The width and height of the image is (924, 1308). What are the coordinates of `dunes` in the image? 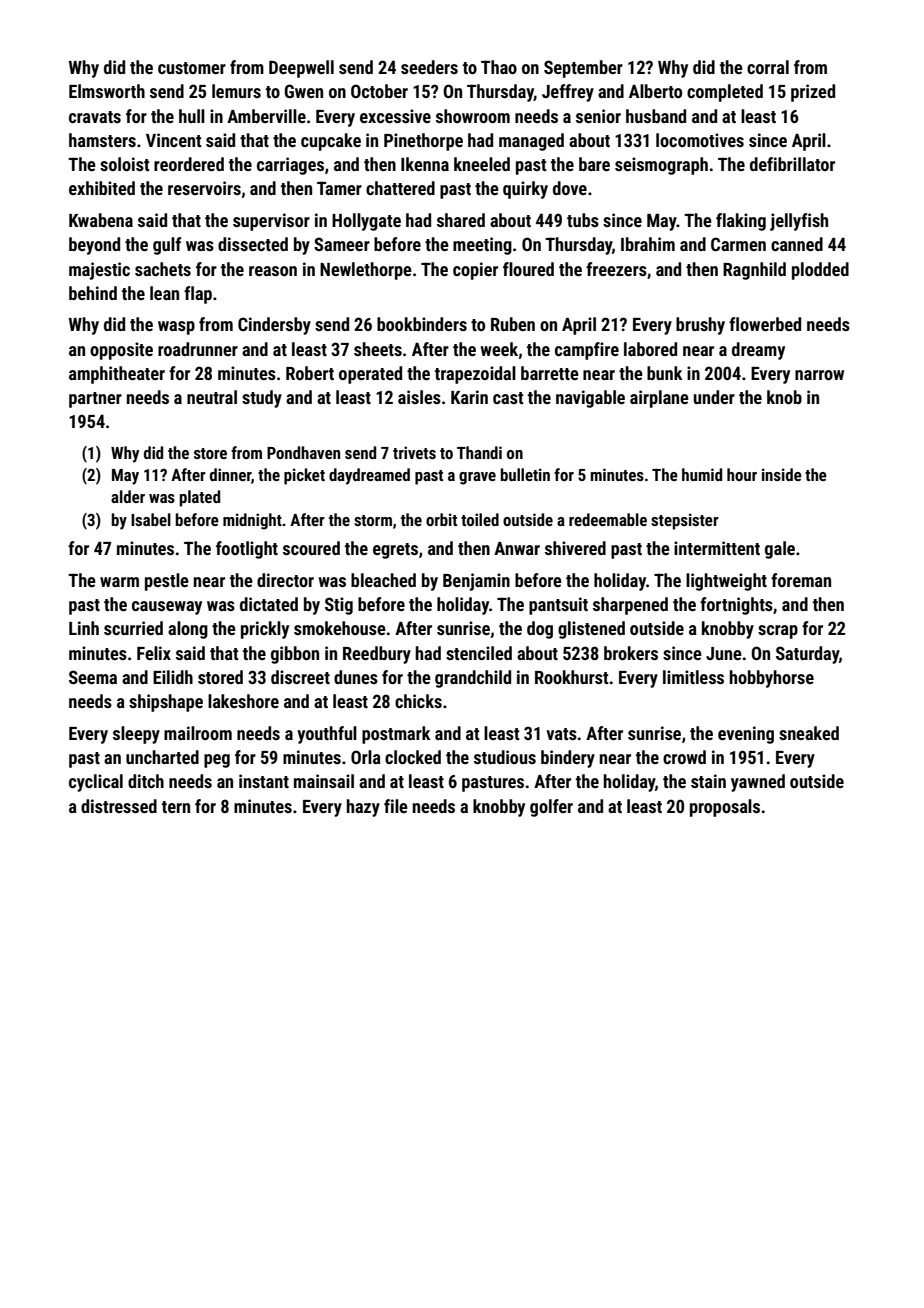 It's located at (356, 677).
